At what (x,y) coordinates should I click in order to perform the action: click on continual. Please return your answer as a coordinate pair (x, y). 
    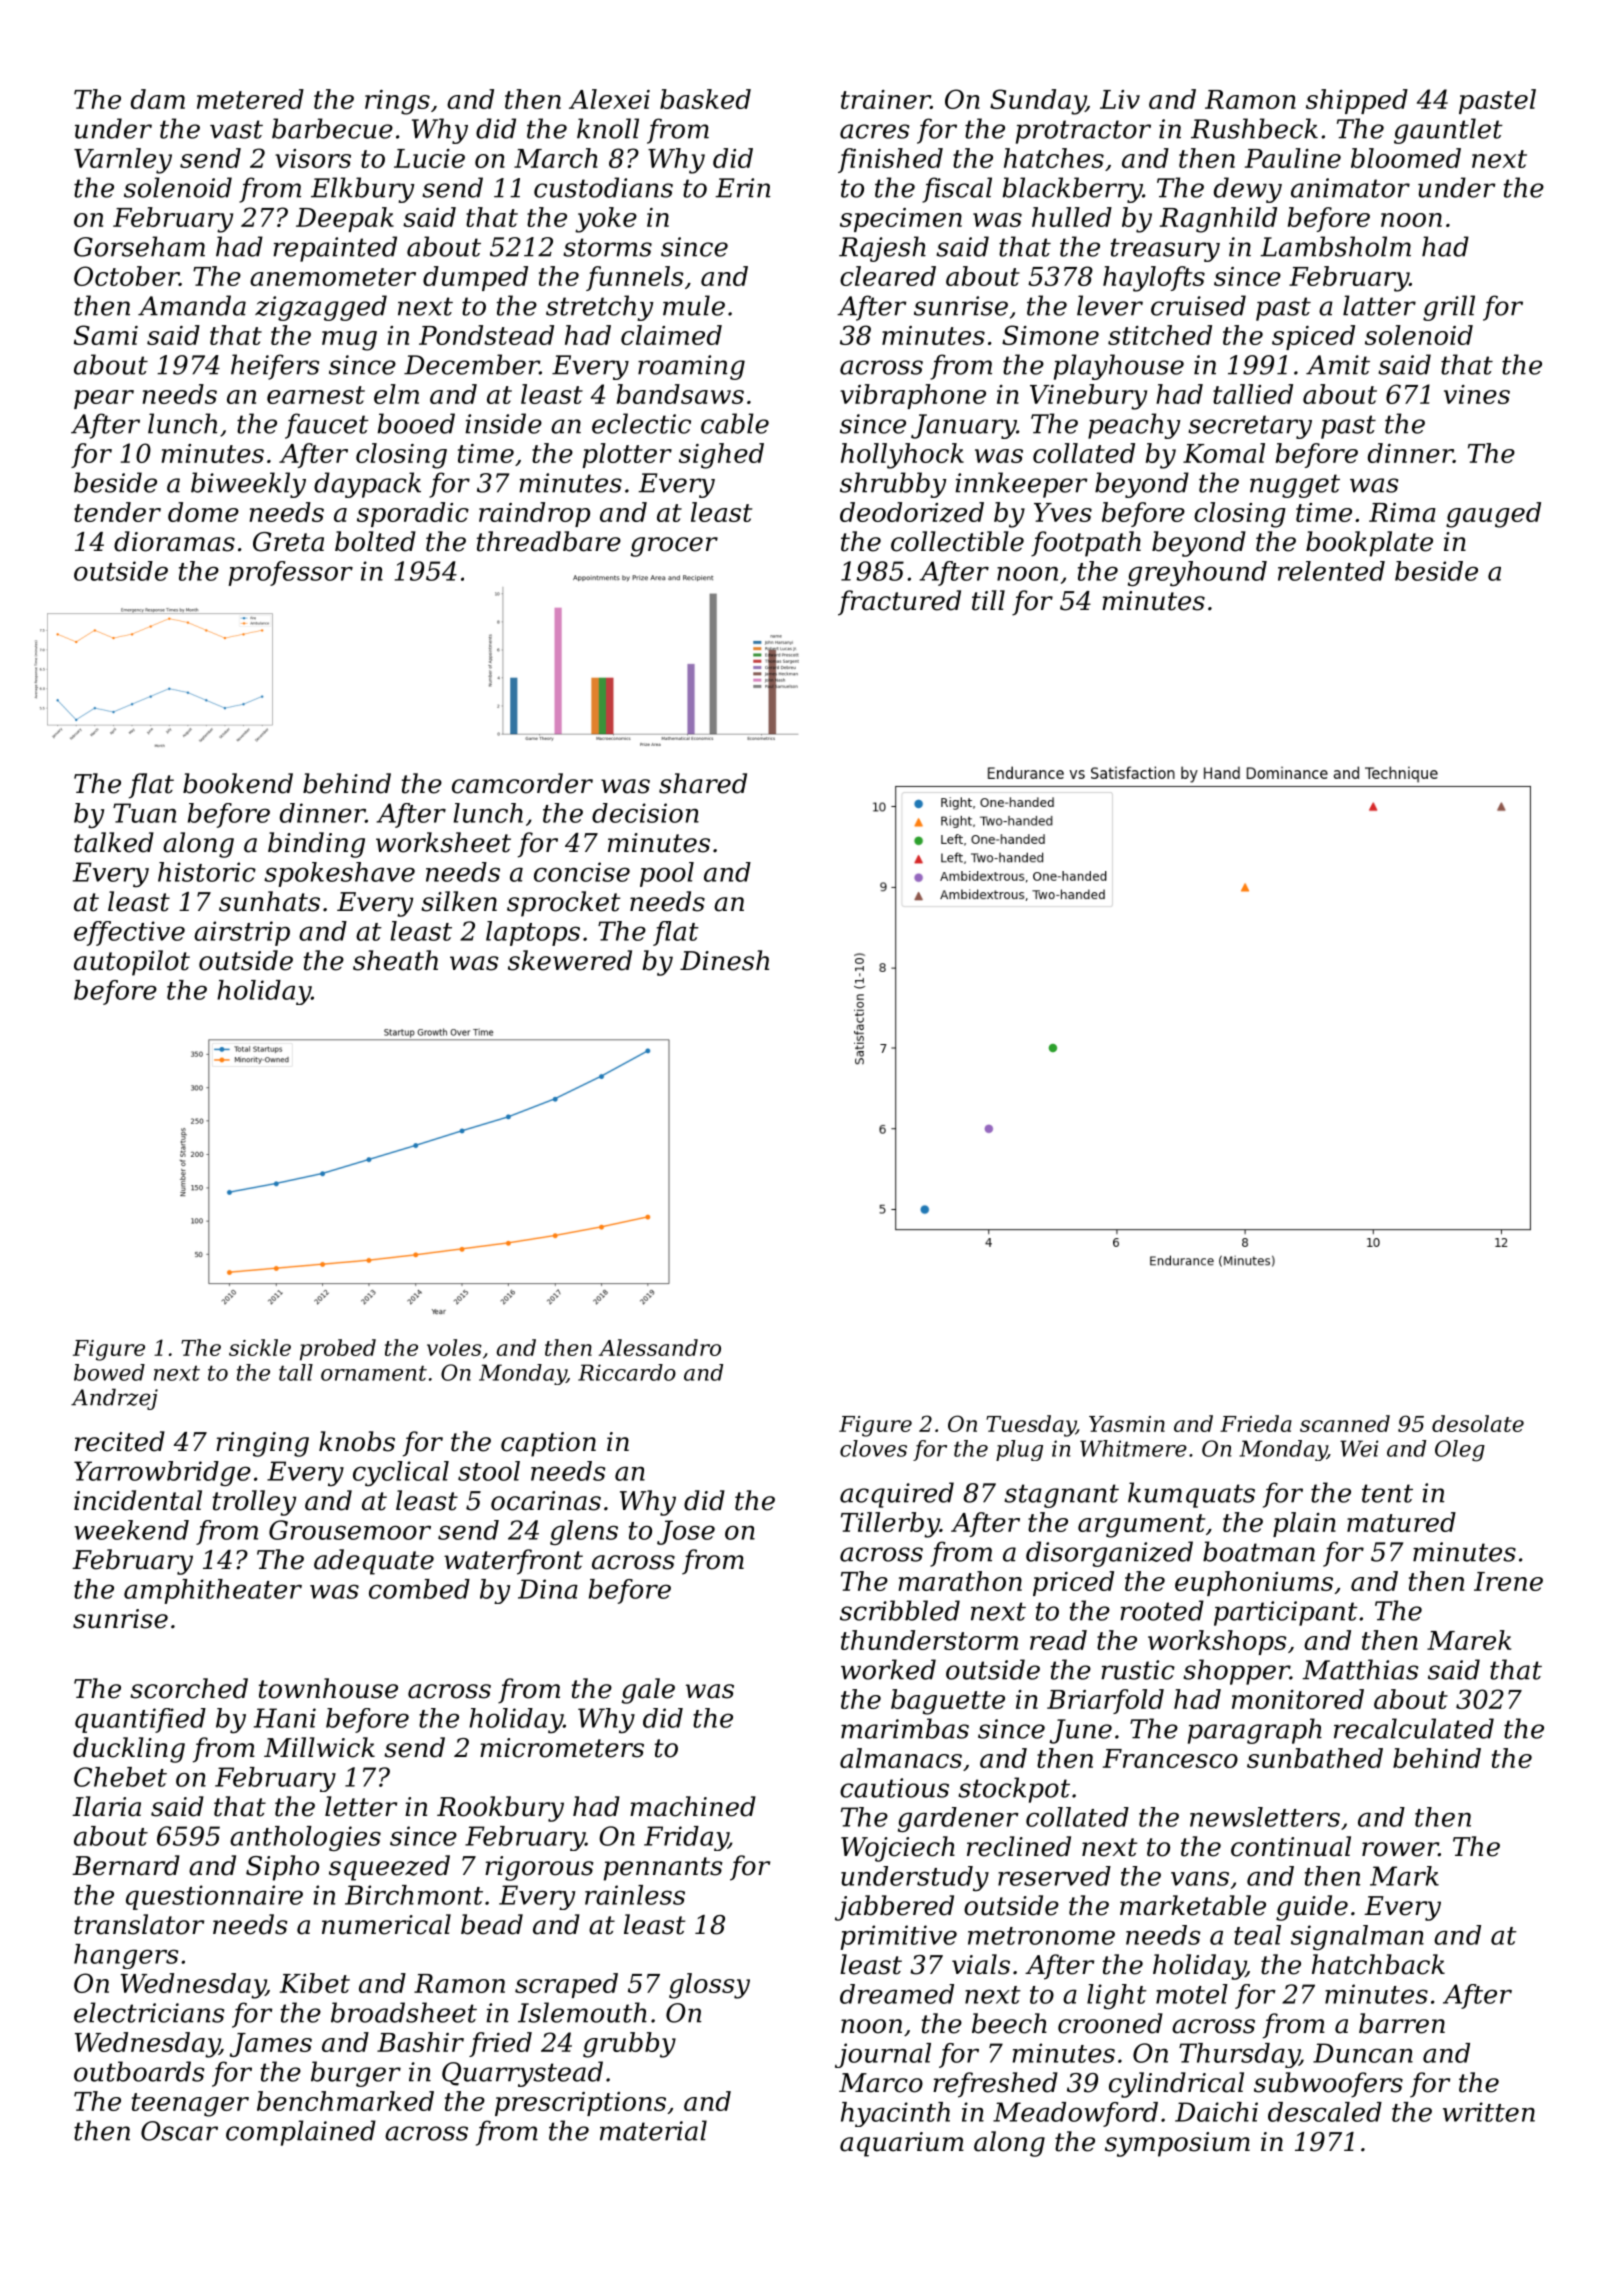
    Looking at the image, I should click on (1291, 1846).
